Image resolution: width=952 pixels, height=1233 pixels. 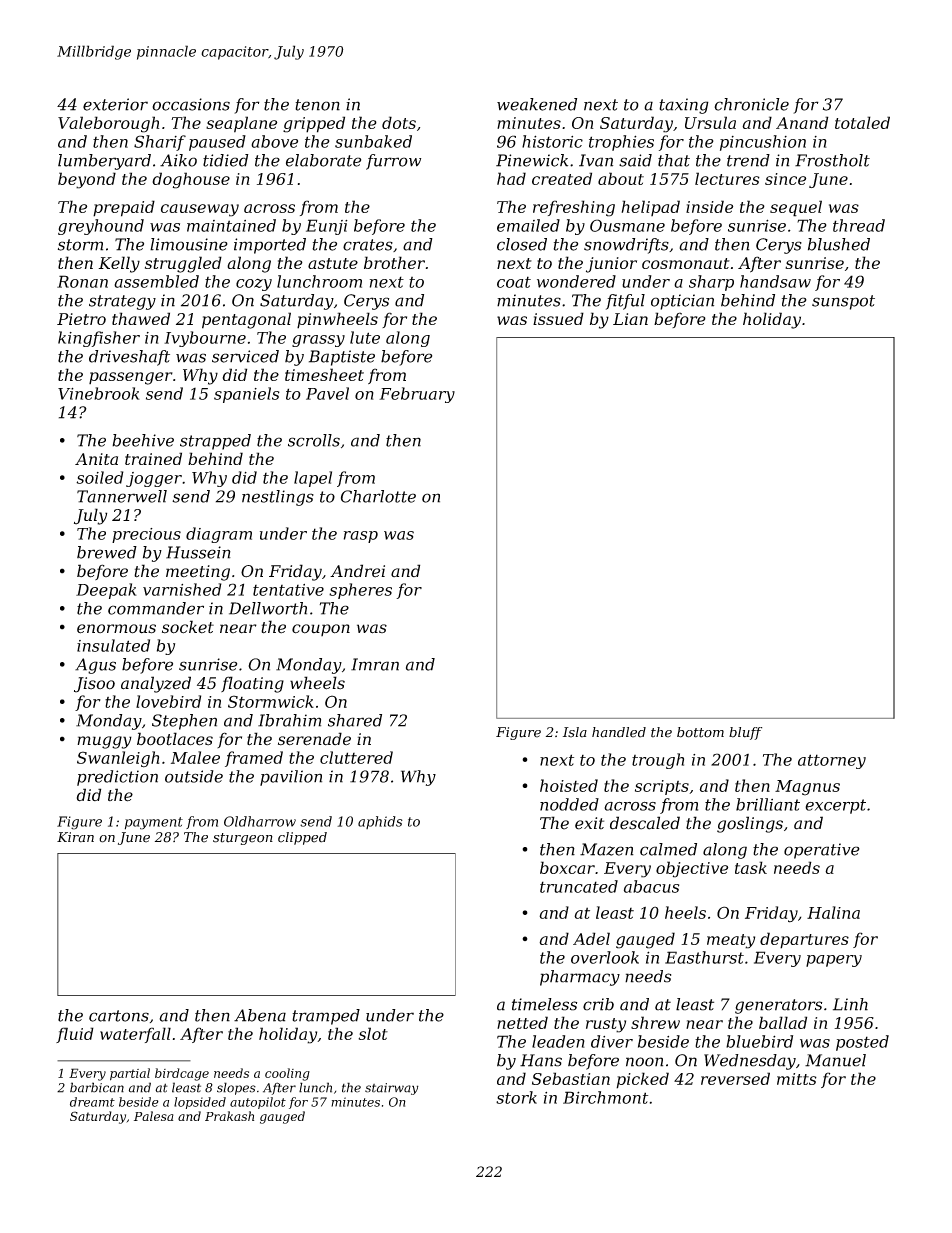 I want to click on excerpt, so click(x=835, y=806).
